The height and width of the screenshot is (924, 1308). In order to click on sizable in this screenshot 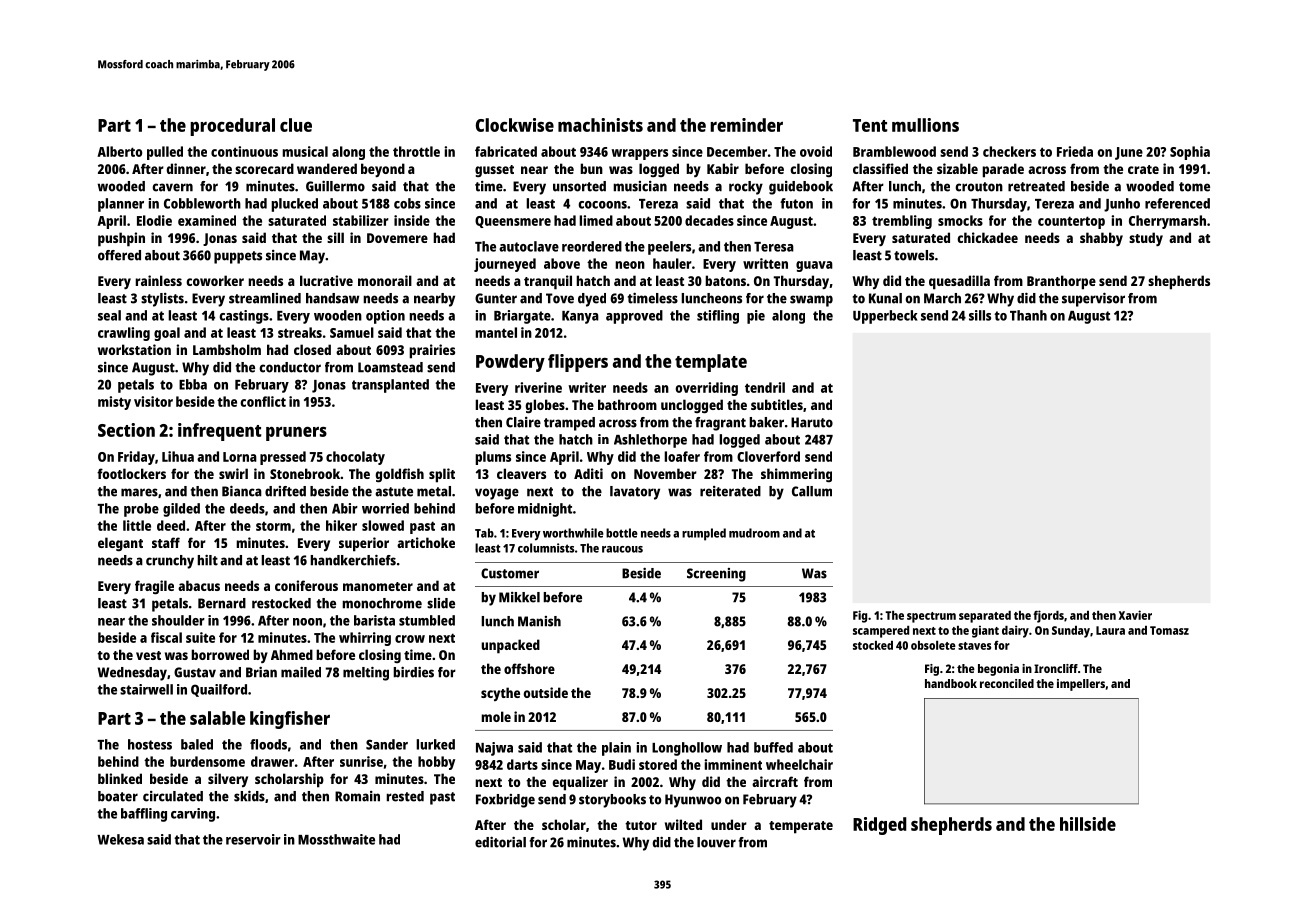, I will do `click(957, 168)`.
